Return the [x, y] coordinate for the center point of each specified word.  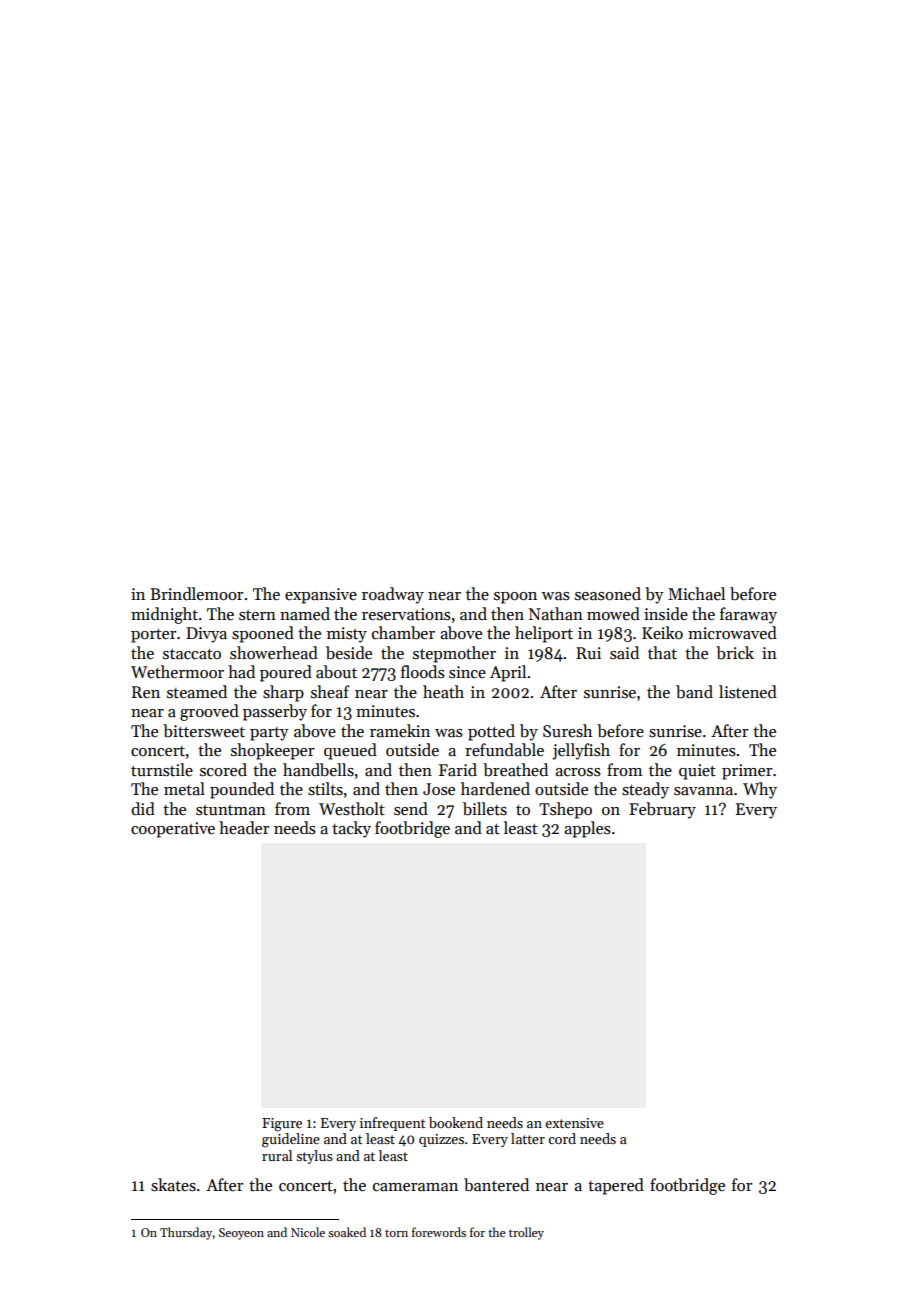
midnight [164, 615]
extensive [574, 1123]
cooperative [173, 830]
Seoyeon [241, 1234]
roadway [393, 595]
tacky [351, 829]
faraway [748, 615]
